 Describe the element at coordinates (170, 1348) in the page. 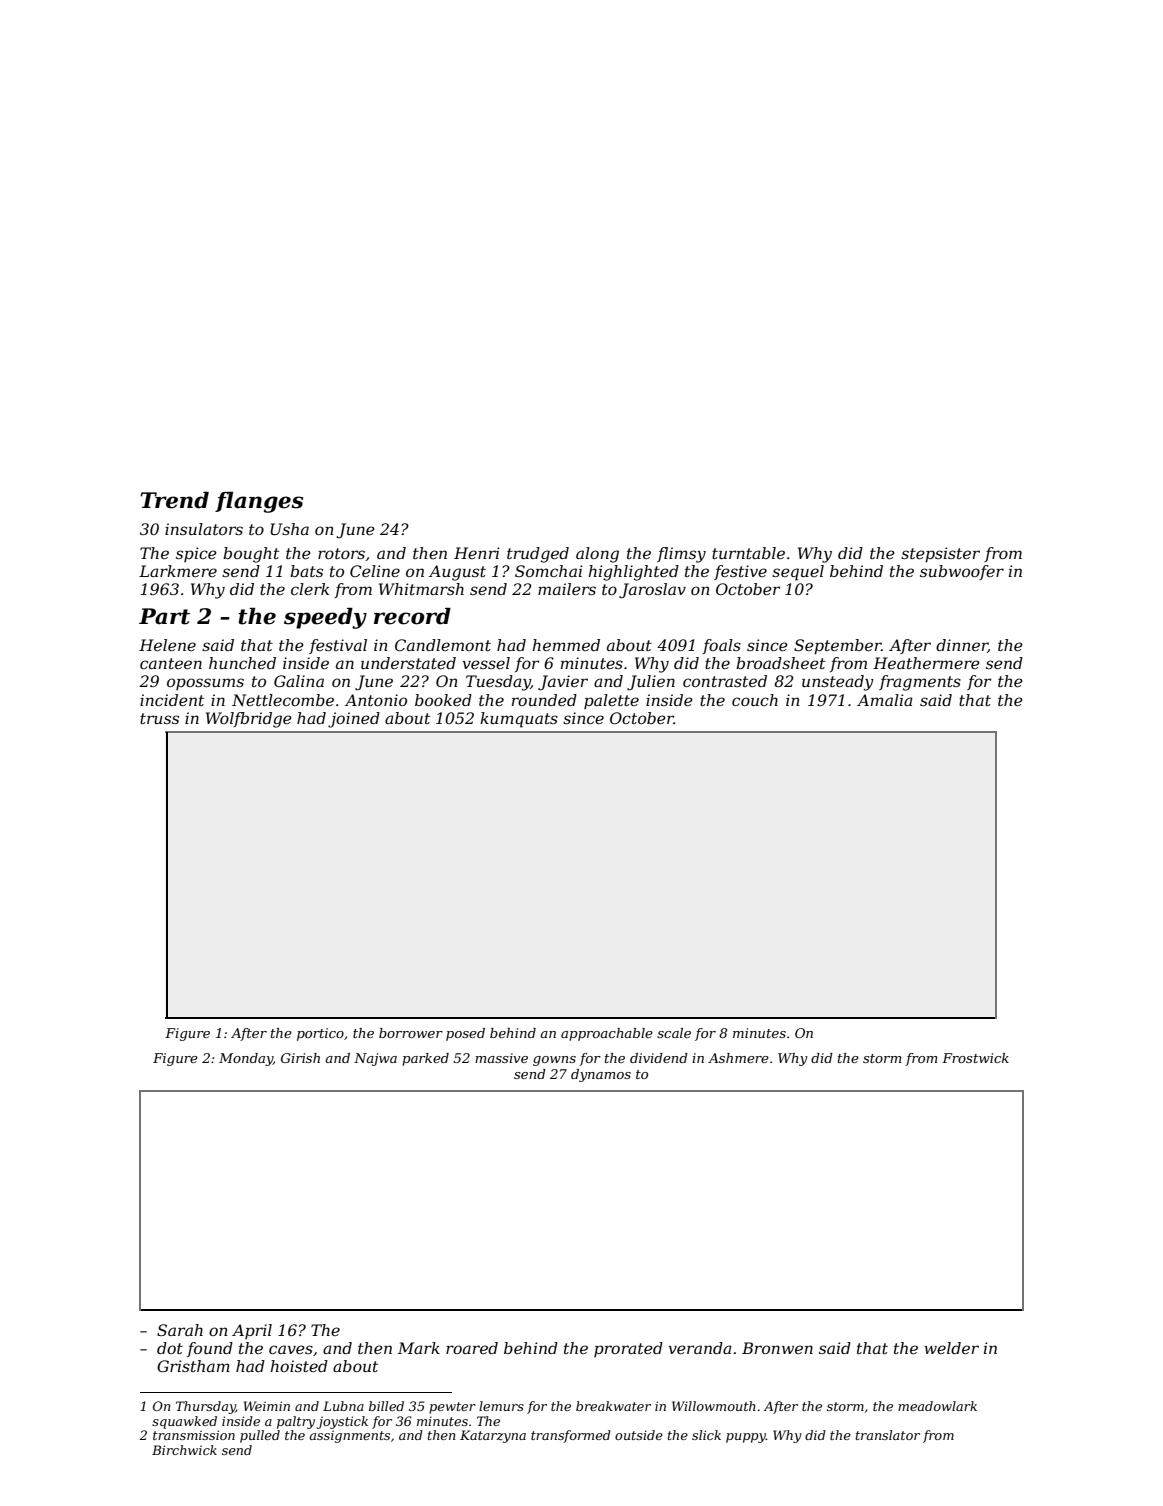

I see `dot` at that location.
